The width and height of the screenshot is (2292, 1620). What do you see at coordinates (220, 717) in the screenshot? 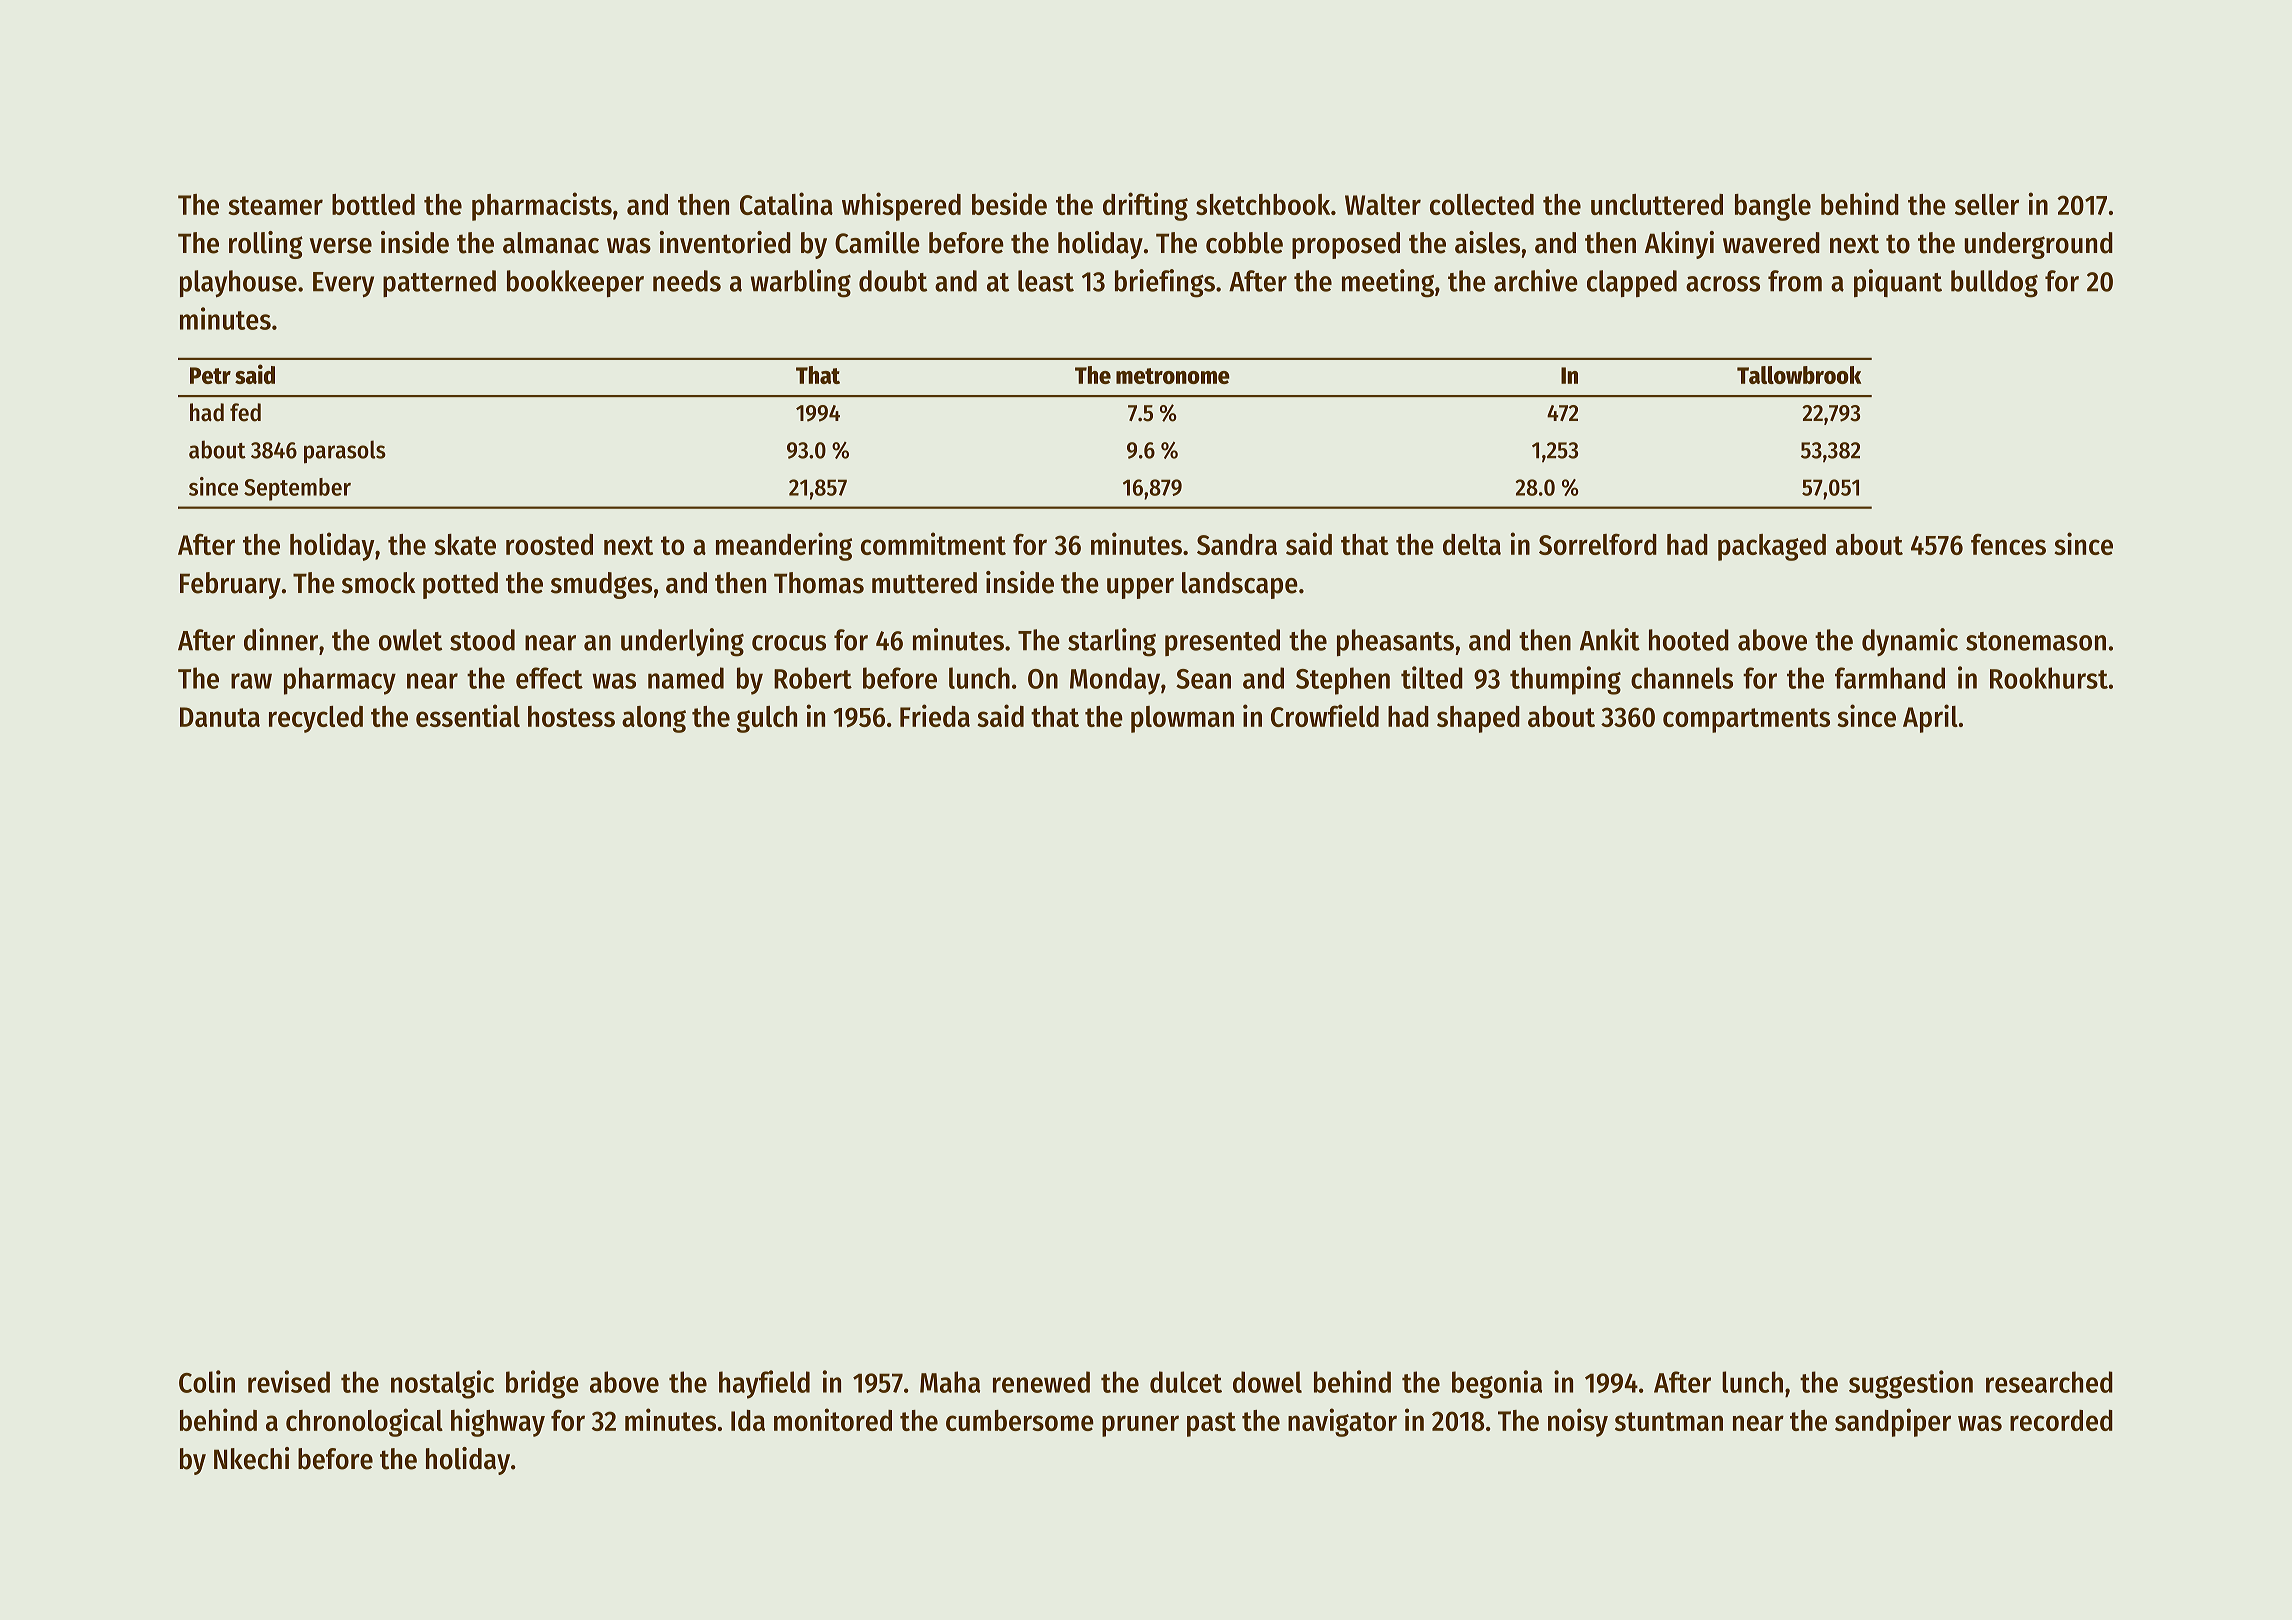
I see `Danuta` at bounding box center [220, 717].
